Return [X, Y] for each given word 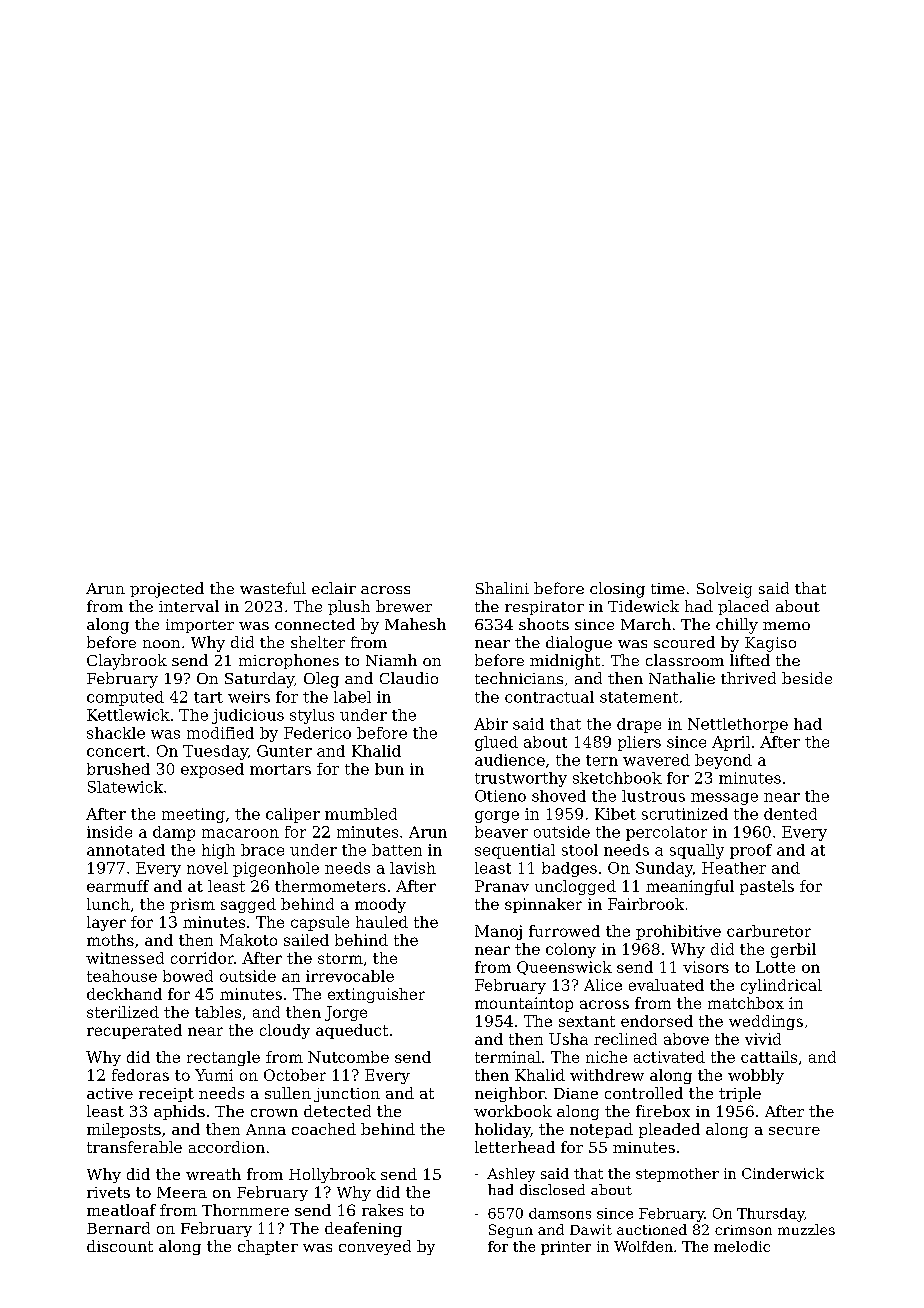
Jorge [346, 1013]
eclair [334, 588]
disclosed [552, 1189]
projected [167, 590]
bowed [188, 976]
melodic [742, 1246]
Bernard [118, 1228]
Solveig [724, 590]
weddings [766, 1022]
